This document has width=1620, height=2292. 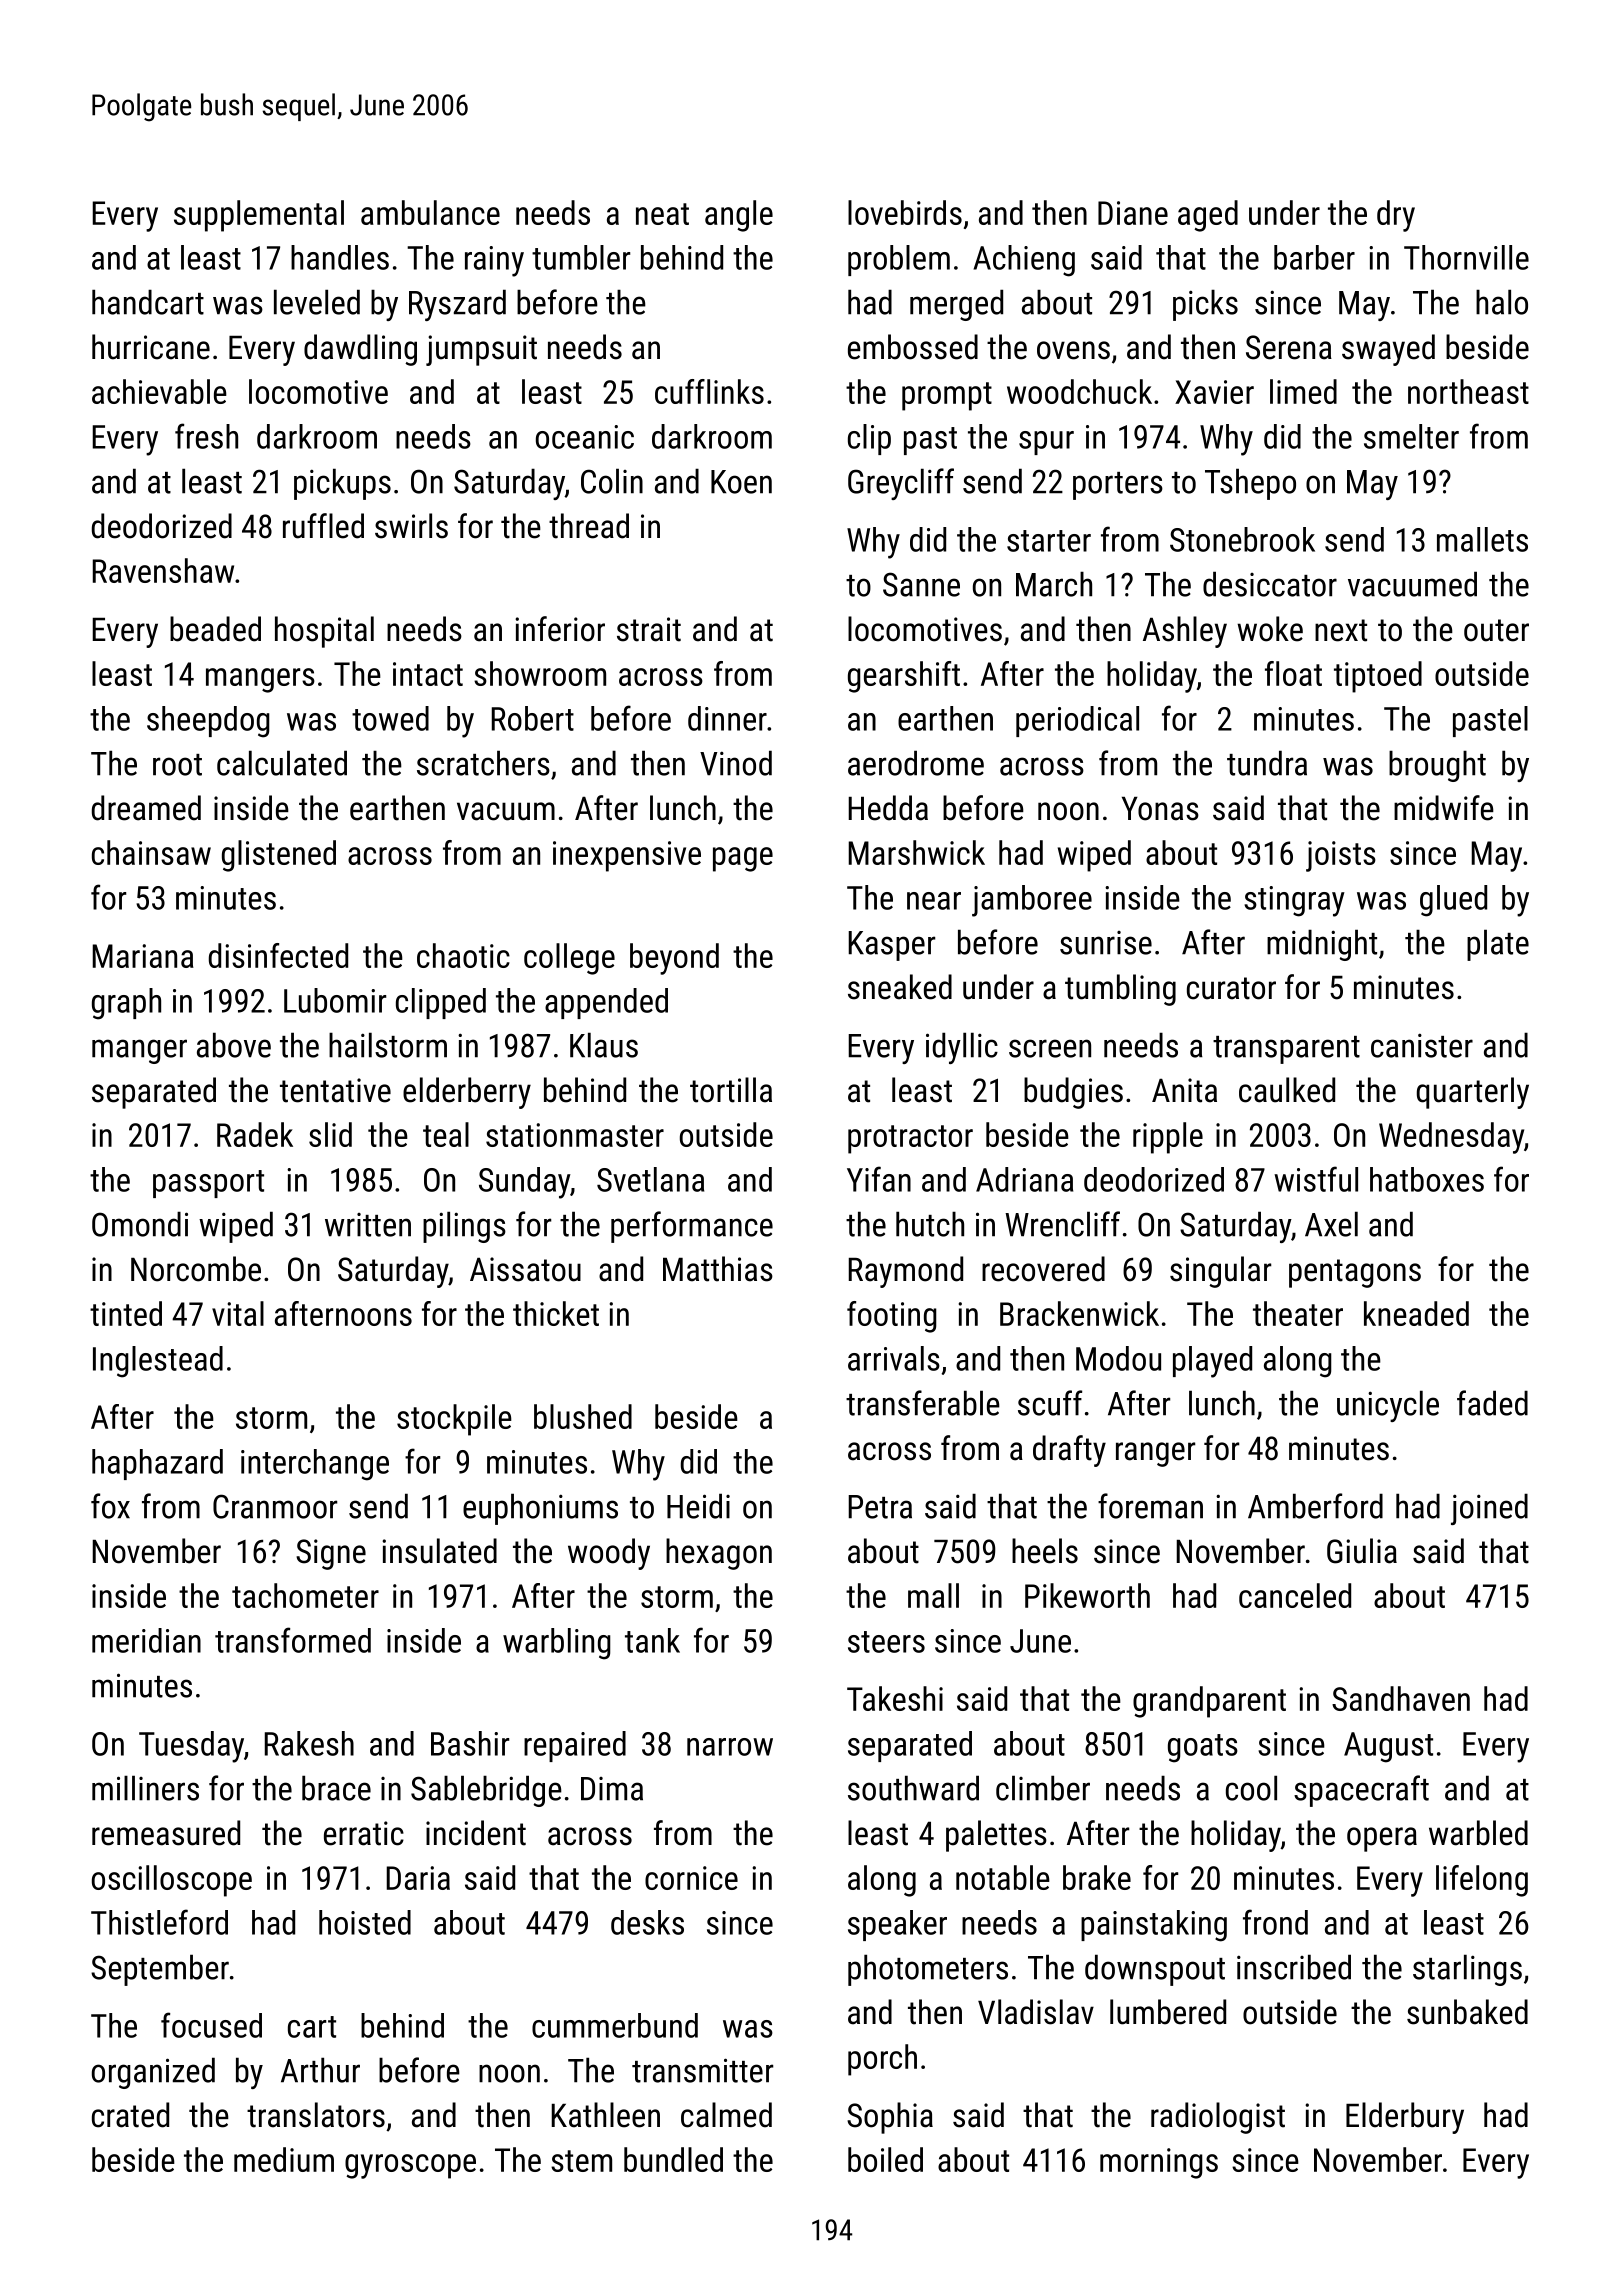 I want to click on supplemental, so click(x=259, y=216).
